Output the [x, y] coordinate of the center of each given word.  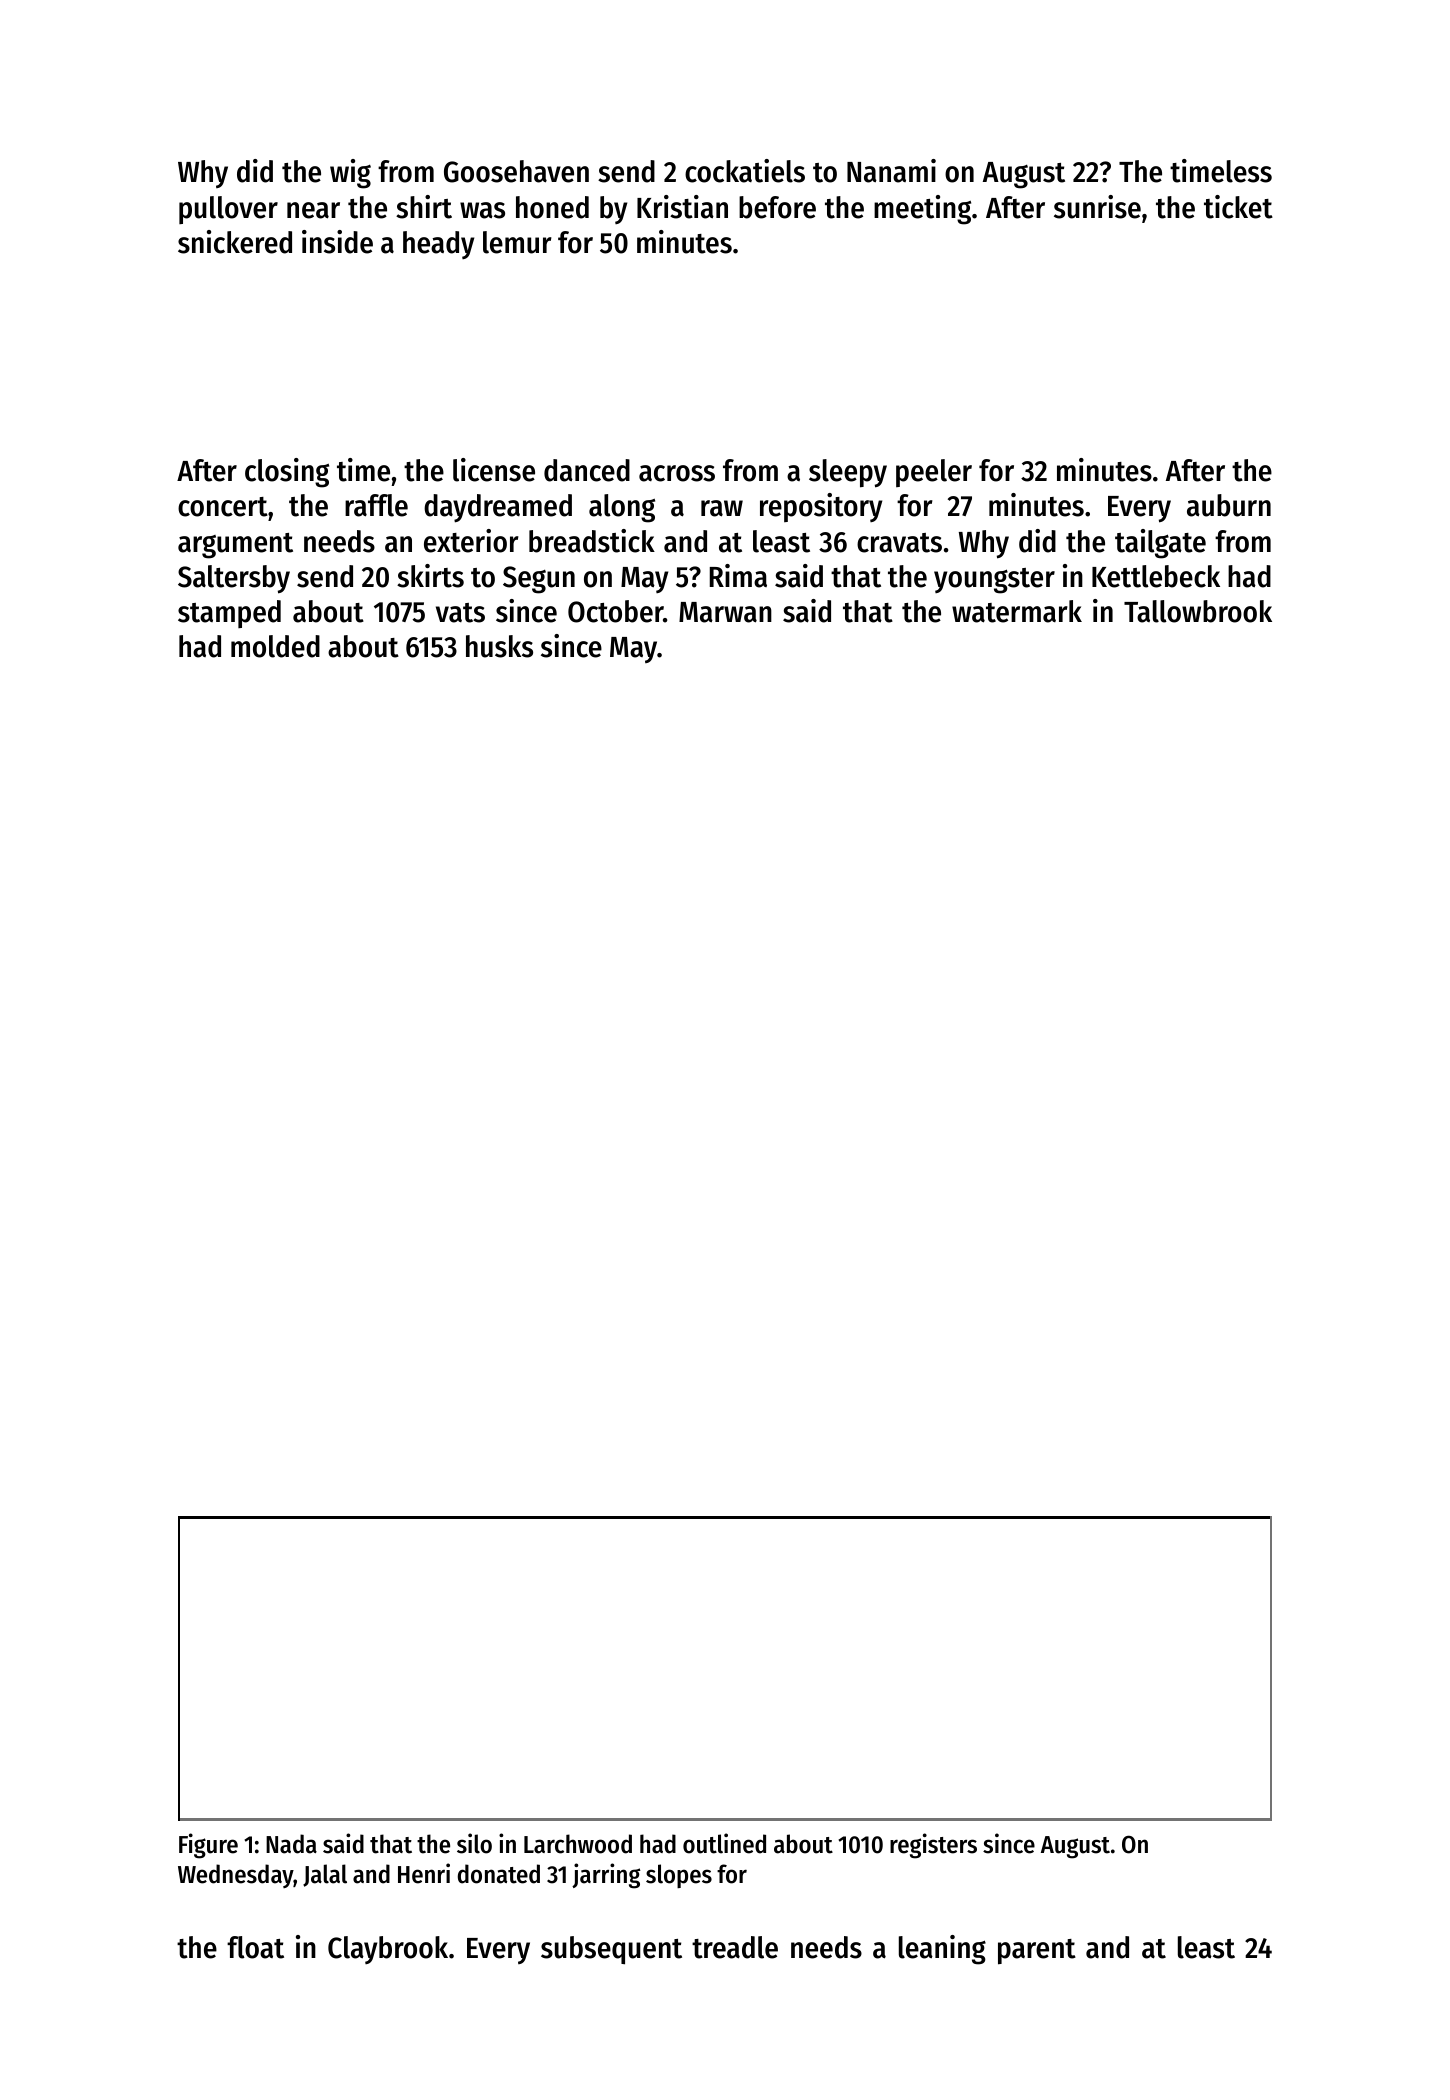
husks [499, 646]
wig [350, 174]
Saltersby [234, 579]
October [616, 611]
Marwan [725, 612]
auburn [1229, 505]
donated [499, 1874]
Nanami [891, 171]
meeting [922, 210]
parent [1037, 1952]
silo [474, 1843]
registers [933, 1846]
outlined [724, 1843]
